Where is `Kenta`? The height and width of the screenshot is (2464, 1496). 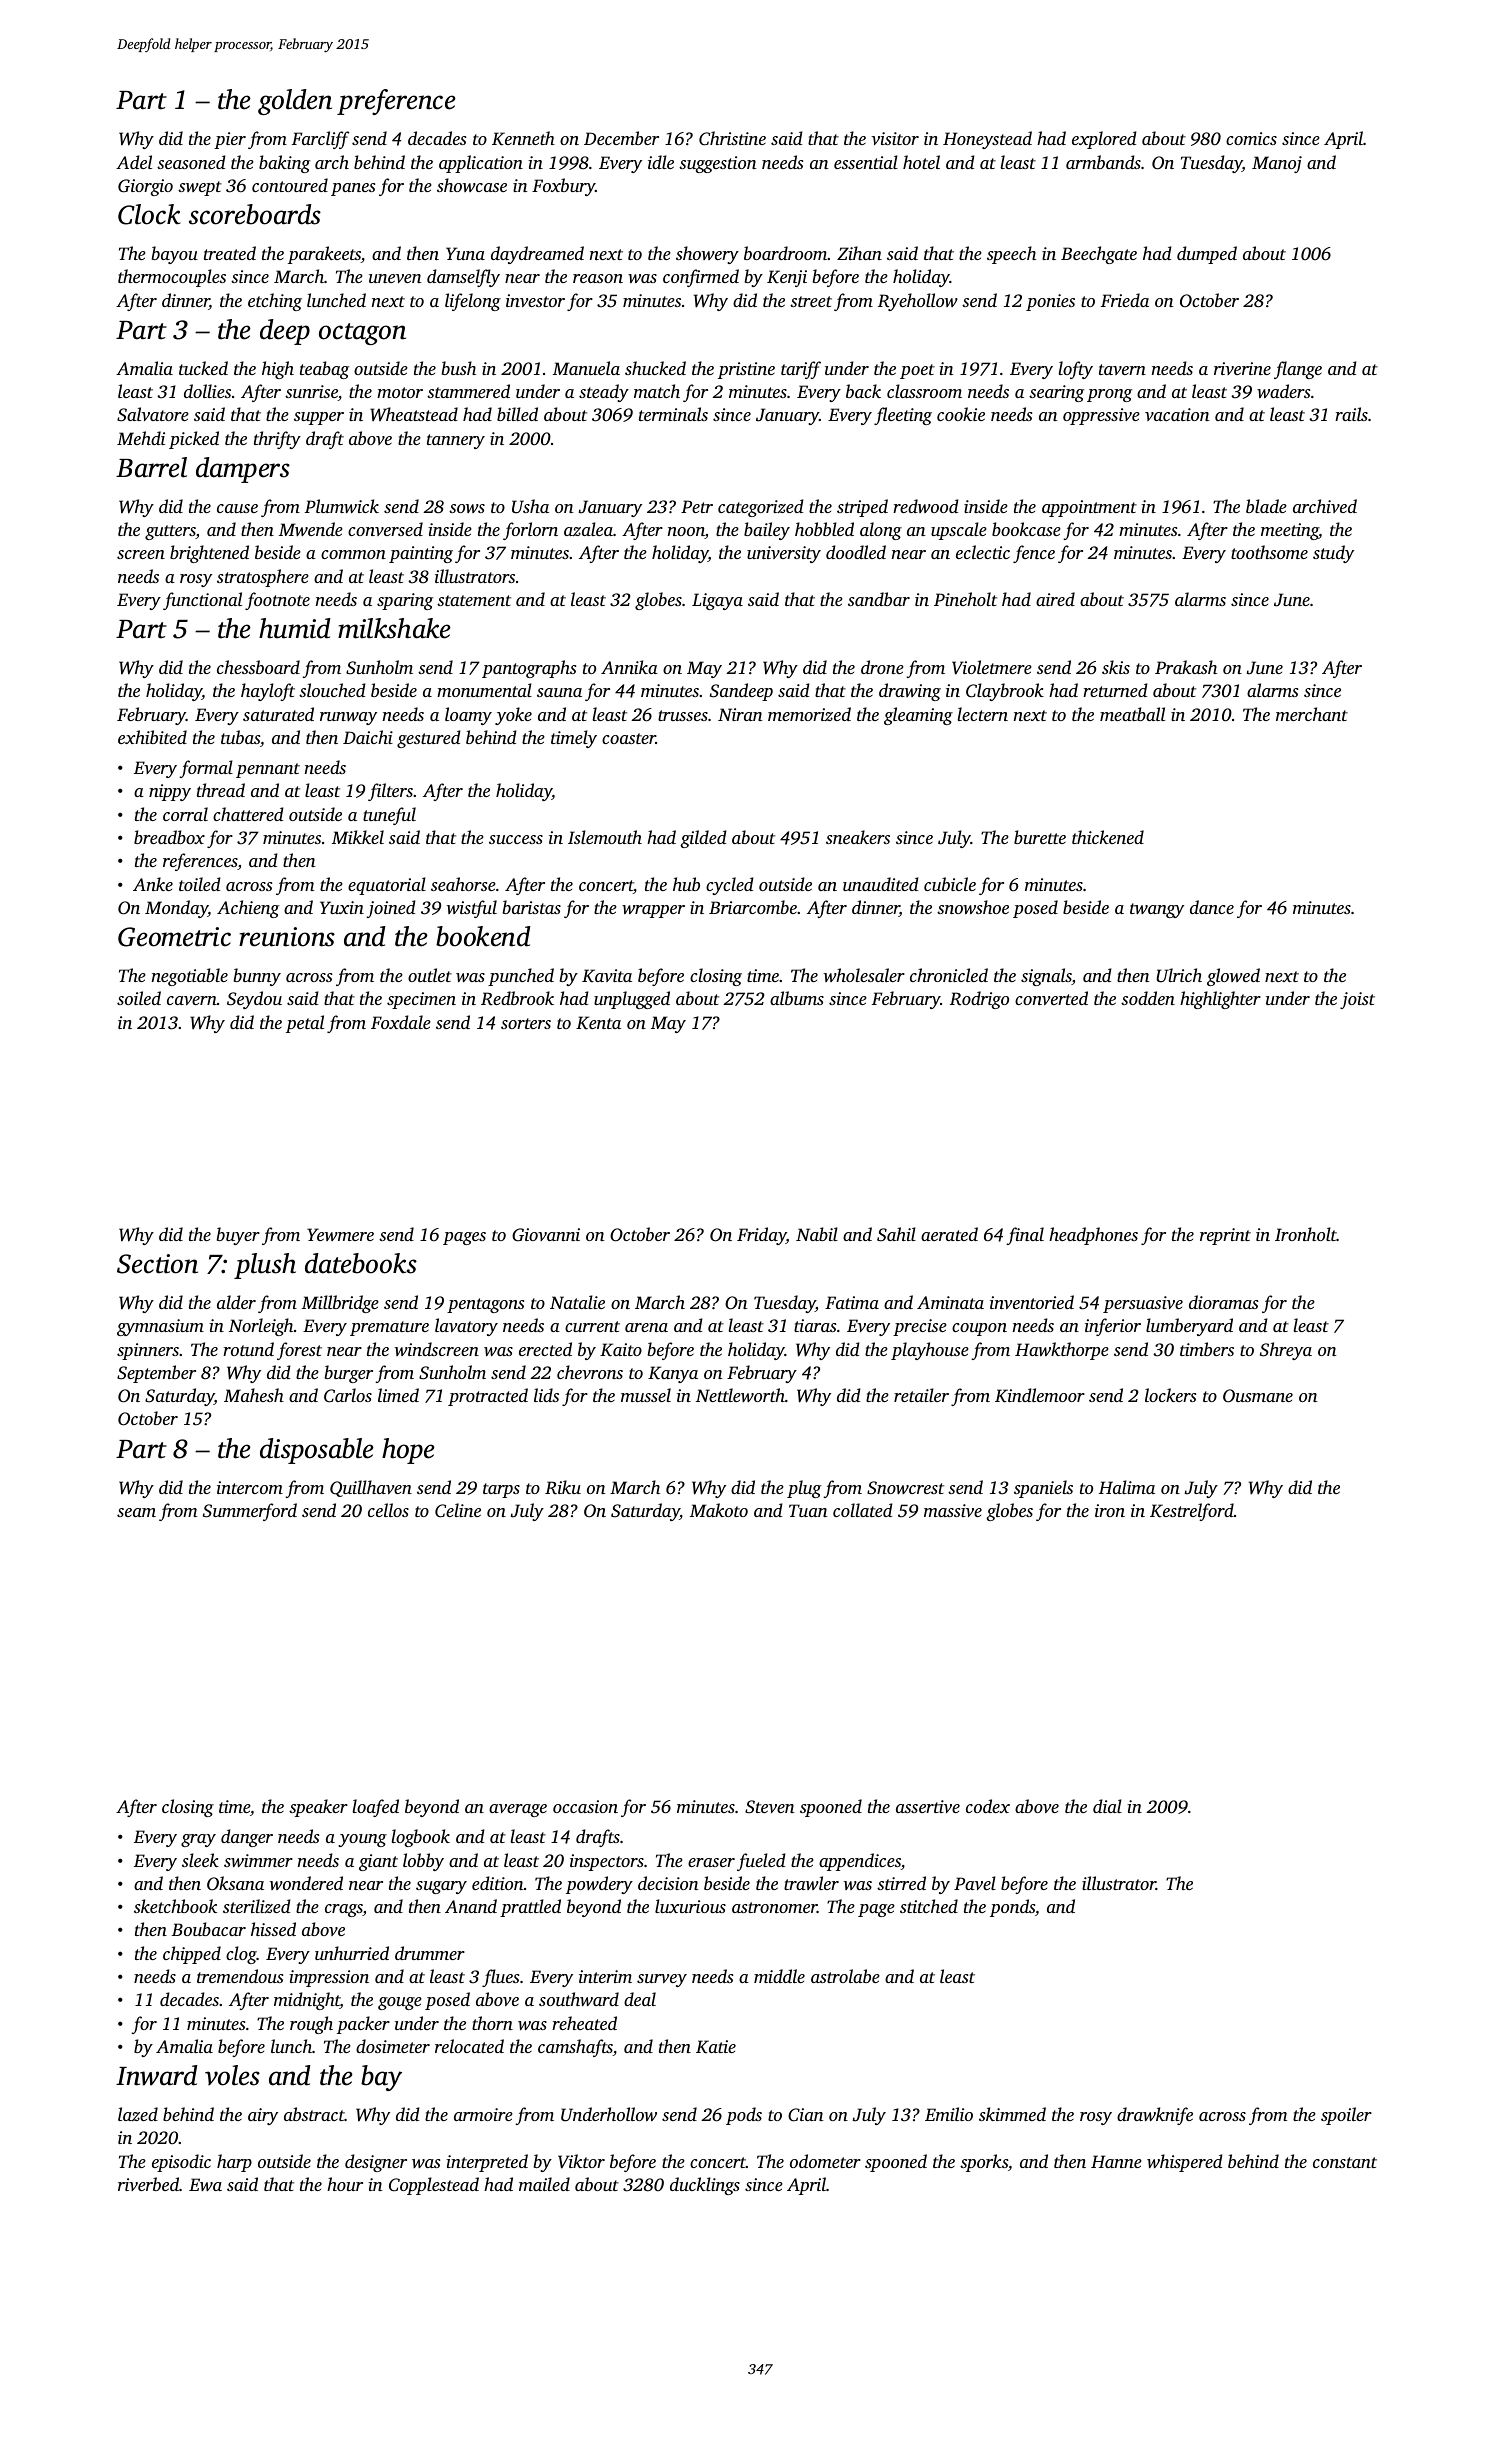 Kenta is located at coordinates (598, 1023).
